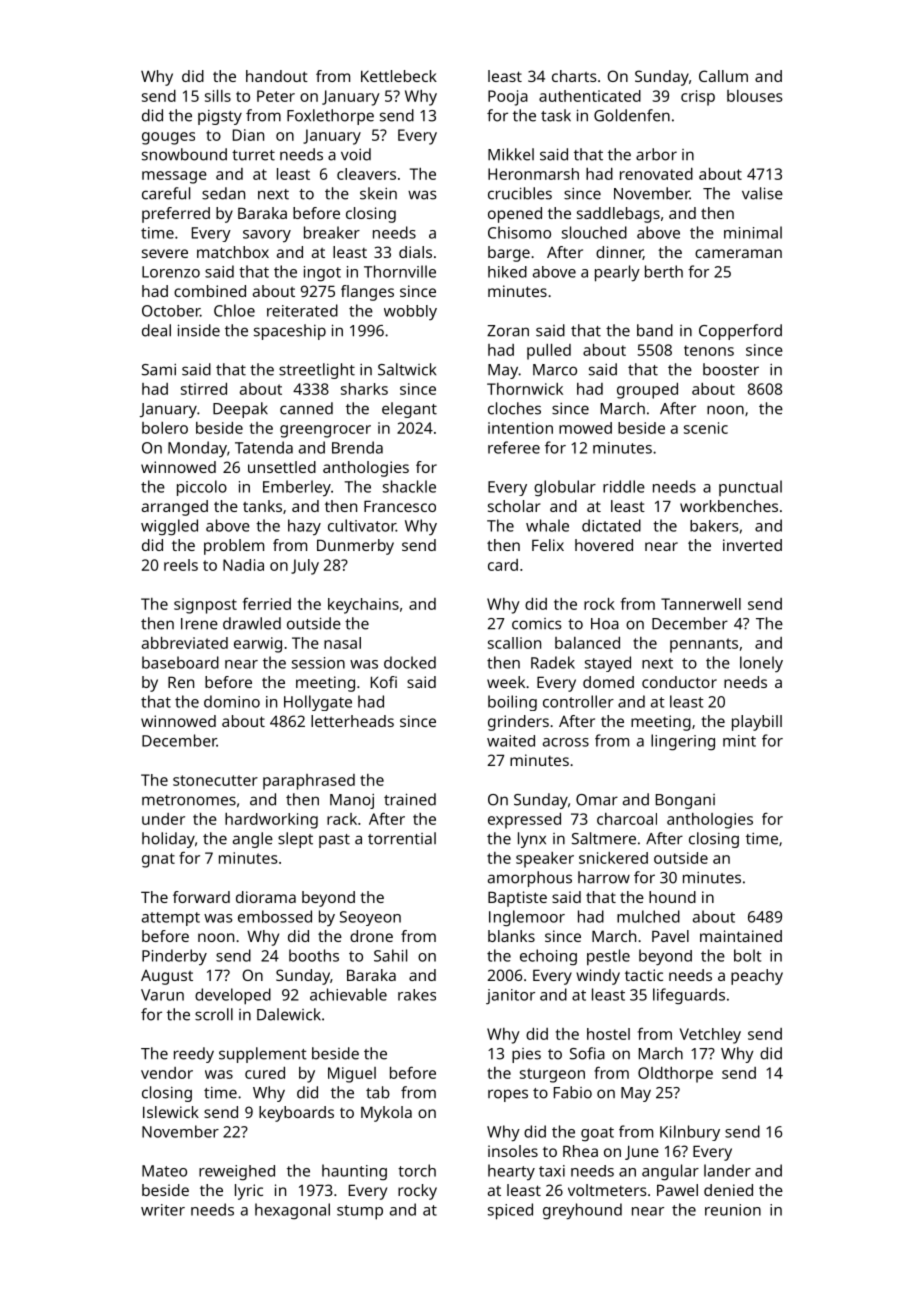 This screenshot has width=924, height=1314. Describe the element at coordinates (755, 96) in the screenshot. I see `blouses` at that location.
